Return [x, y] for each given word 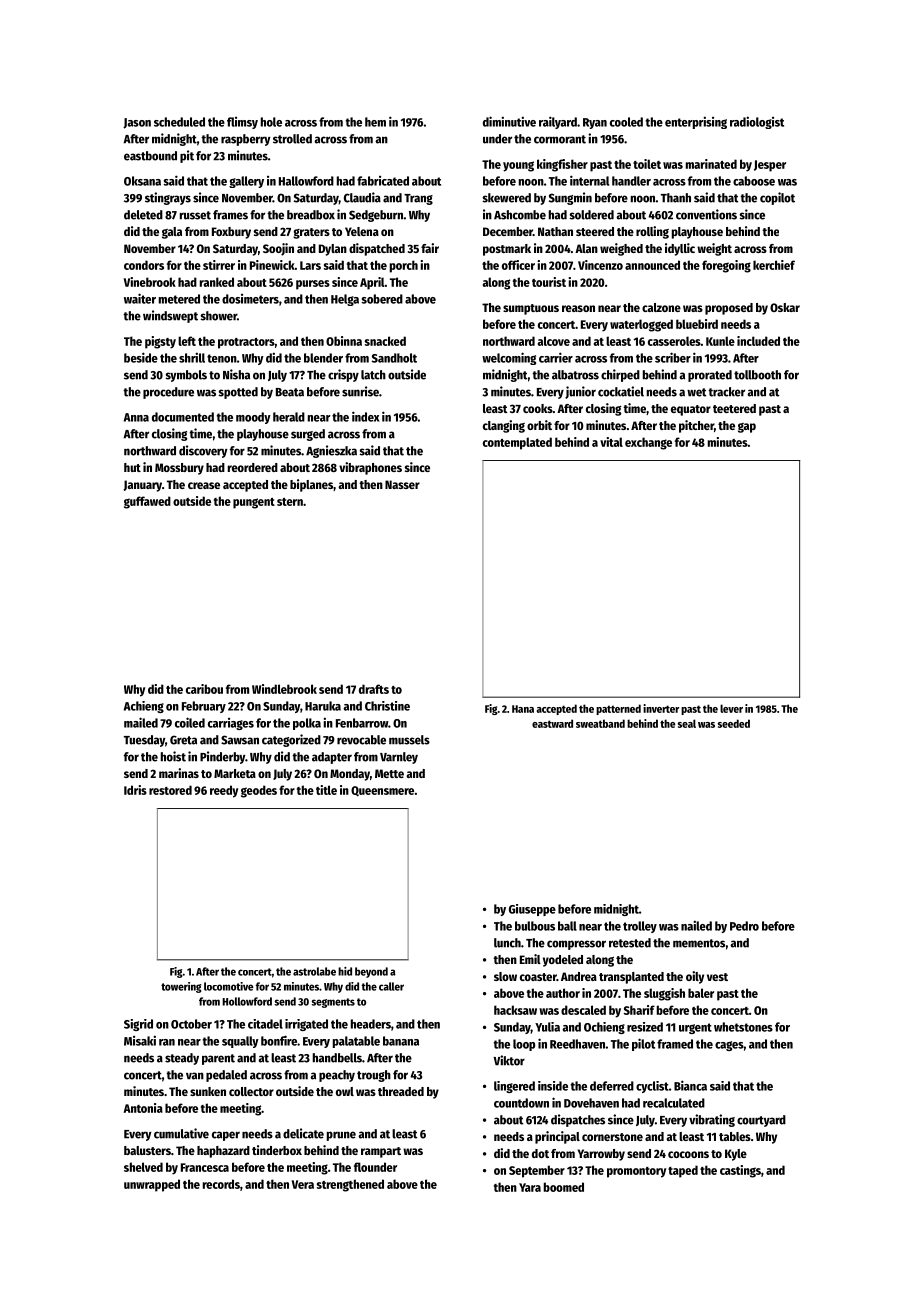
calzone [661, 307]
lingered [514, 1087]
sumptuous [531, 309]
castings [740, 1171]
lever [731, 708]
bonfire [279, 1040]
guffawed [147, 502]
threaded [401, 1091]
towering [181, 987]
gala [172, 233]
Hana [523, 709]
